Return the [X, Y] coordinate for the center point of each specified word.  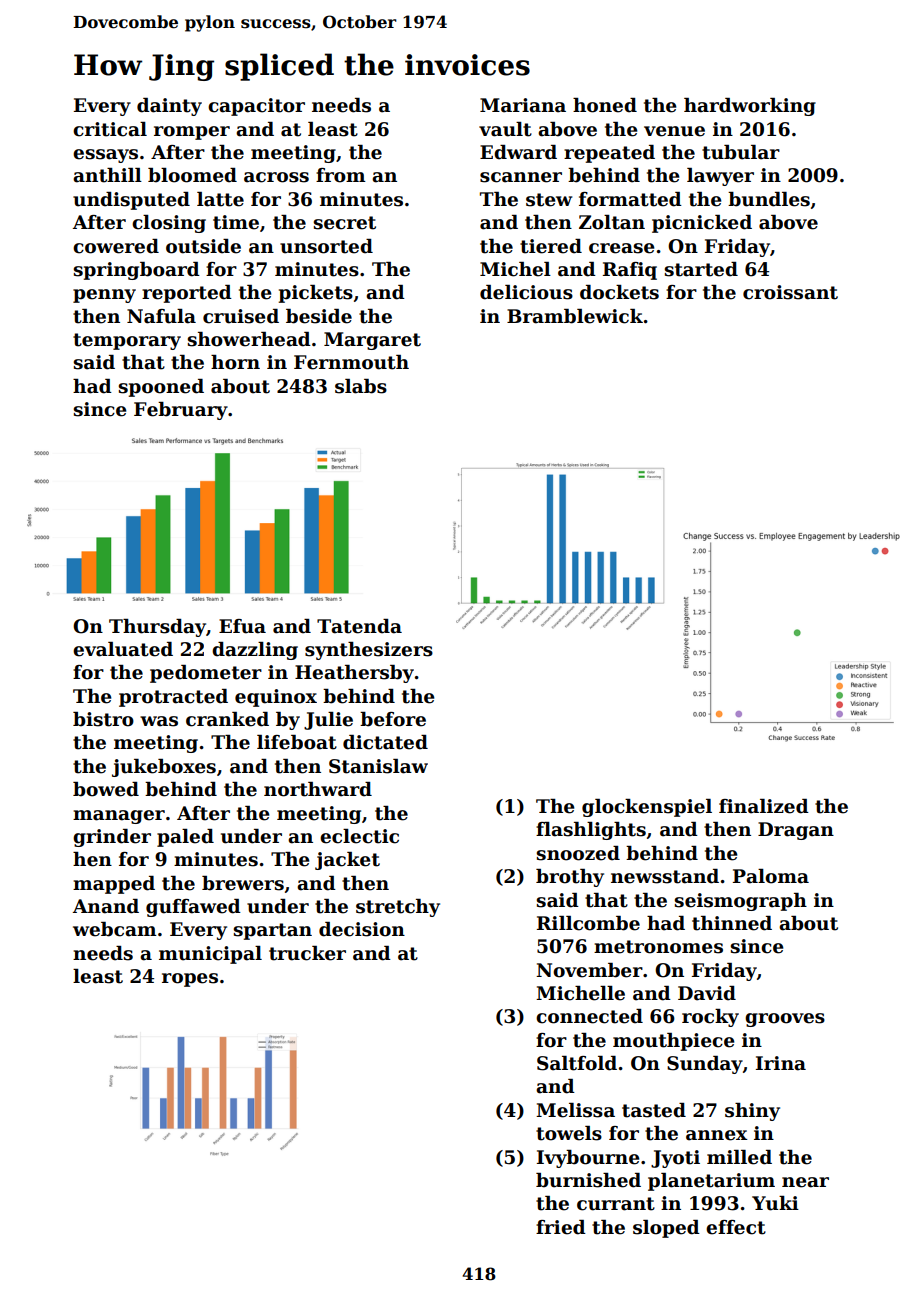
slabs [361, 386]
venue [674, 131]
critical [110, 129]
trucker [307, 953]
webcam [115, 929]
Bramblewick [575, 316]
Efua [242, 626]
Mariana [523, 105]
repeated [609, 154]
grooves [785, 1020]
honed [605, 105]
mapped [114, 885]
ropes [190, 980]
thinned [732, 923]
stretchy [398, 908]
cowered [116, 246]
